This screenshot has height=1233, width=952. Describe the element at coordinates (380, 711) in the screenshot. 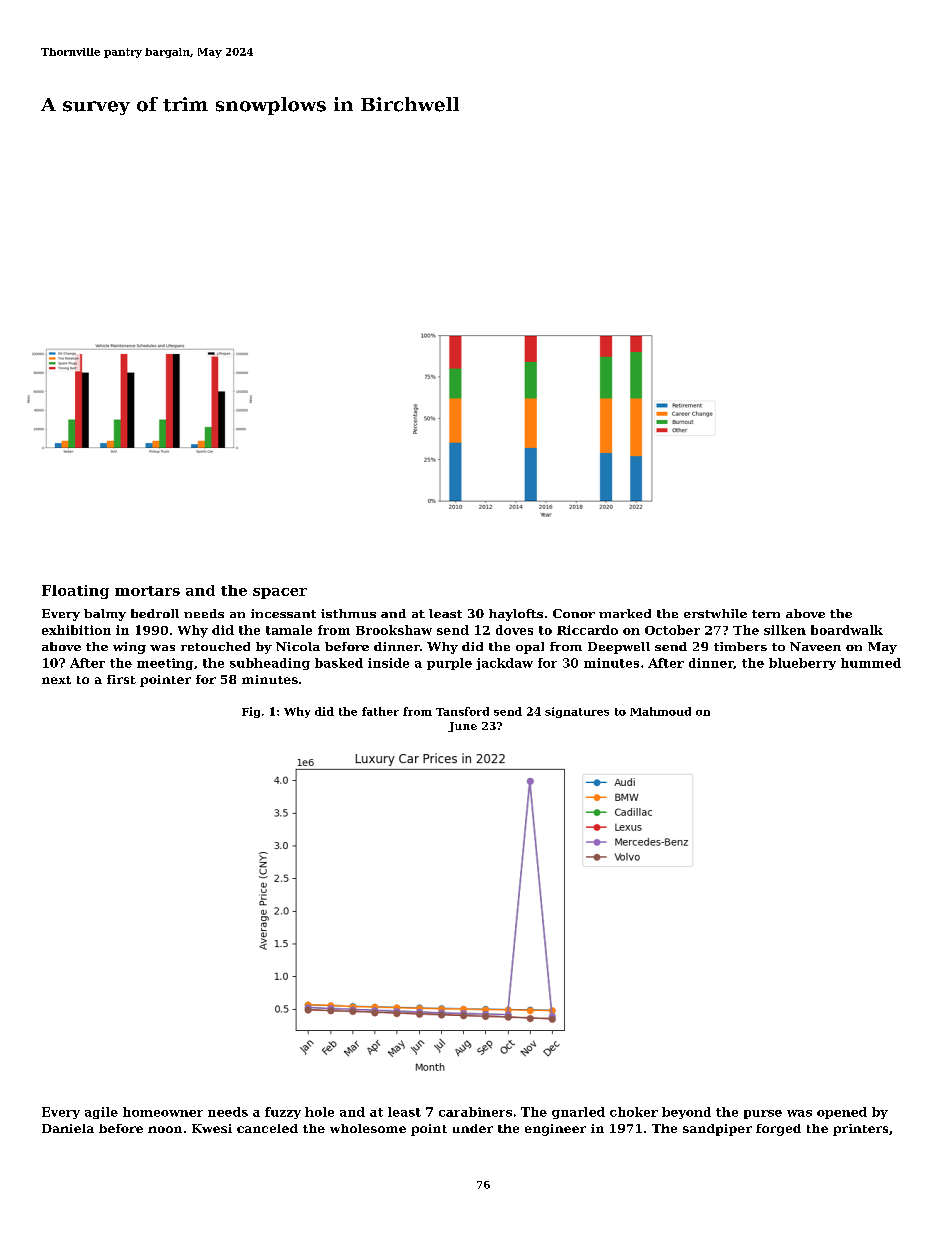

I see `father` at that location.
